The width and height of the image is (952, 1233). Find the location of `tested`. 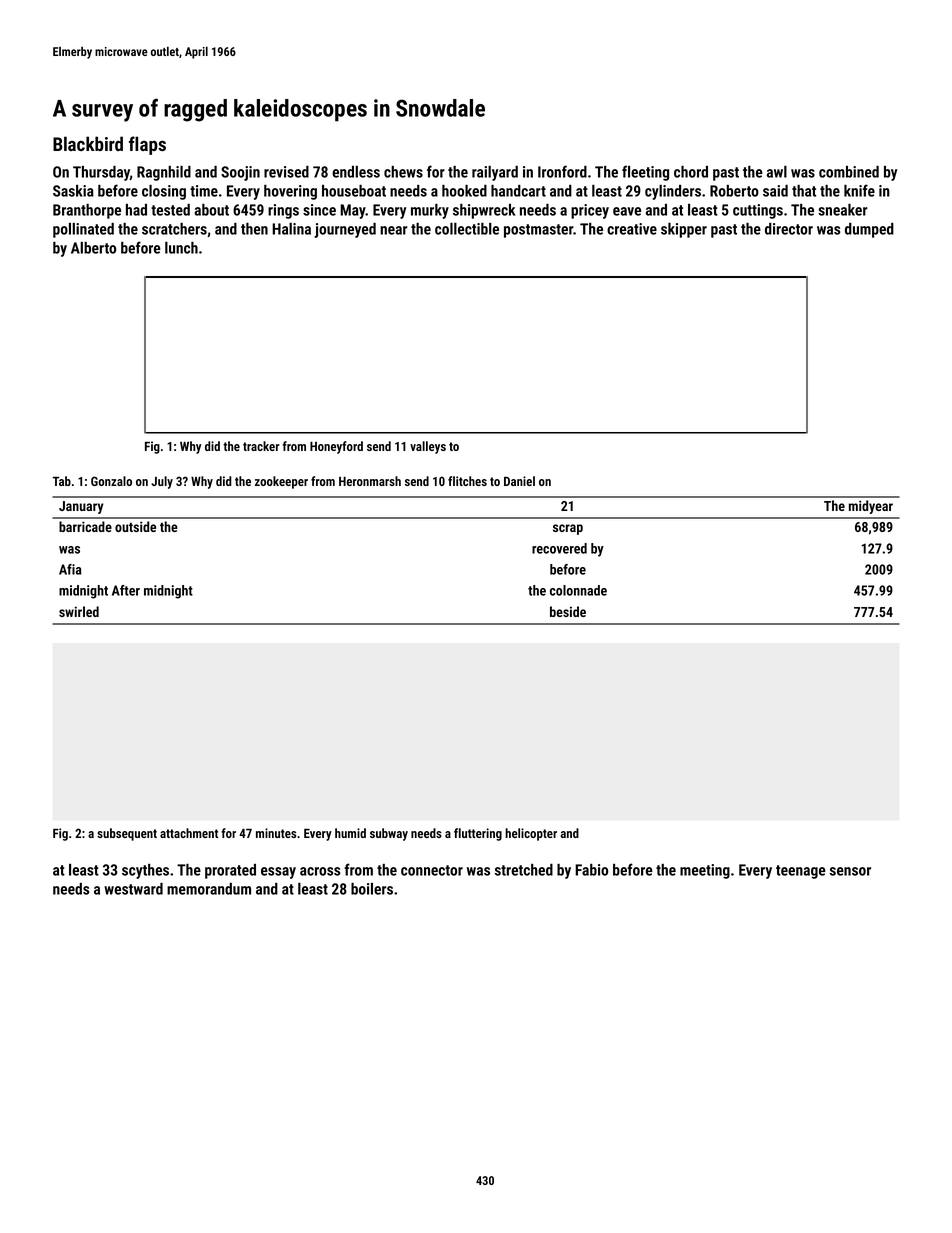

tested is located at coordinates (170, 210).
